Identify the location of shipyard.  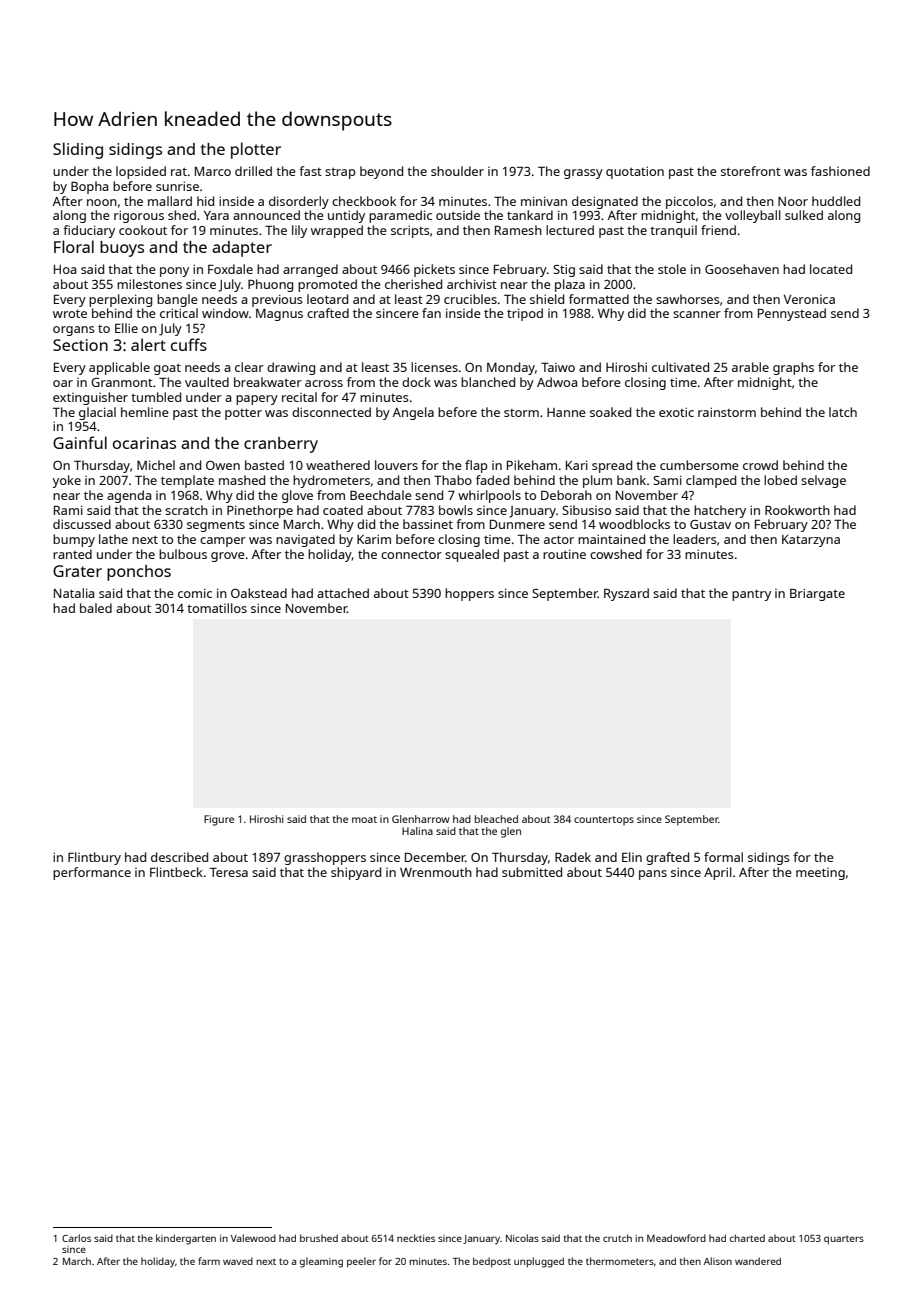
(356, 873).
